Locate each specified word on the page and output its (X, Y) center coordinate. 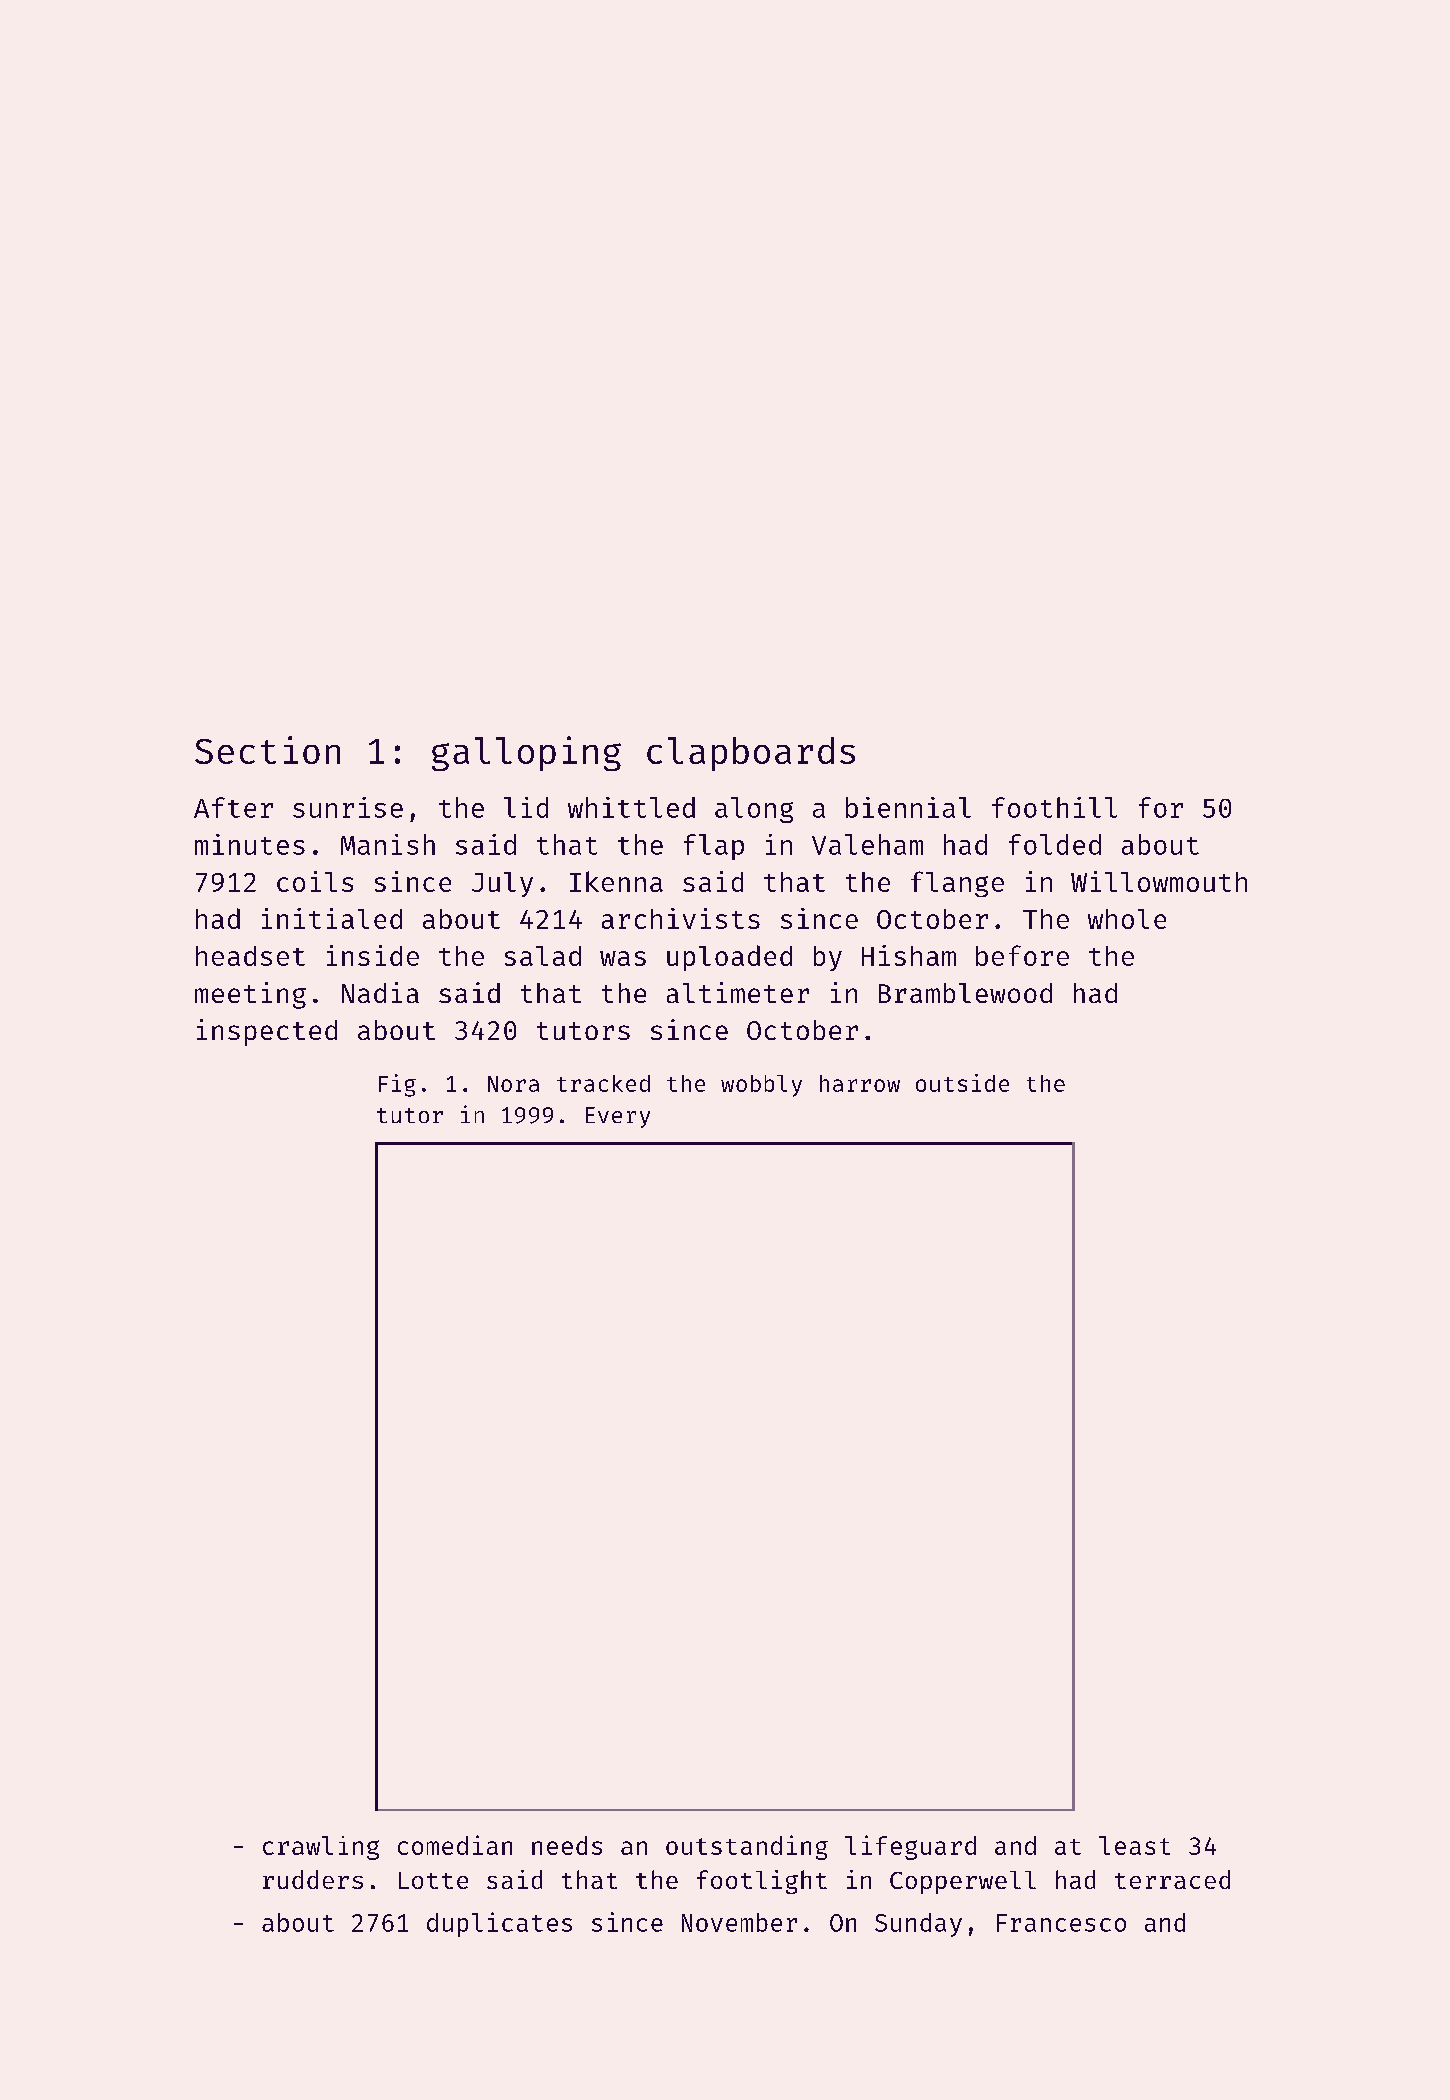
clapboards (751, 754)
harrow (860, 1083)
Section (267, 750)
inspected (267, 1032)
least (1134, 1845)
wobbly (761, 1086)
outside (962, 1083)
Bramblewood (965, 993)
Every (618, 1117)
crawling (321, 1848)
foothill (1054, 807)
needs (567, 1845)
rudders (313, 1879)
